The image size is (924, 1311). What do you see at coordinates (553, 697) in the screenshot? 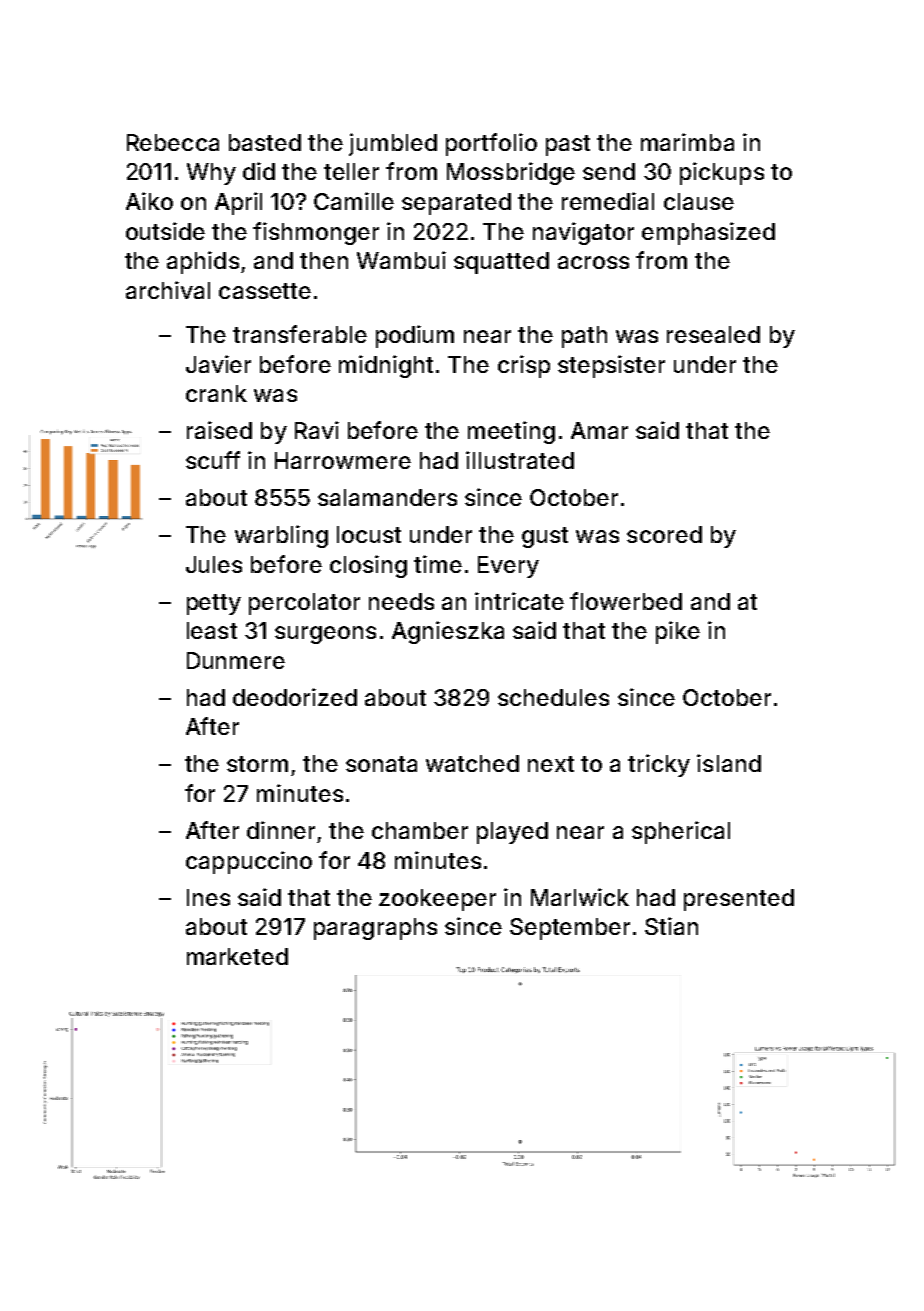
I see `schedules` at bounding box center [553, 697].
